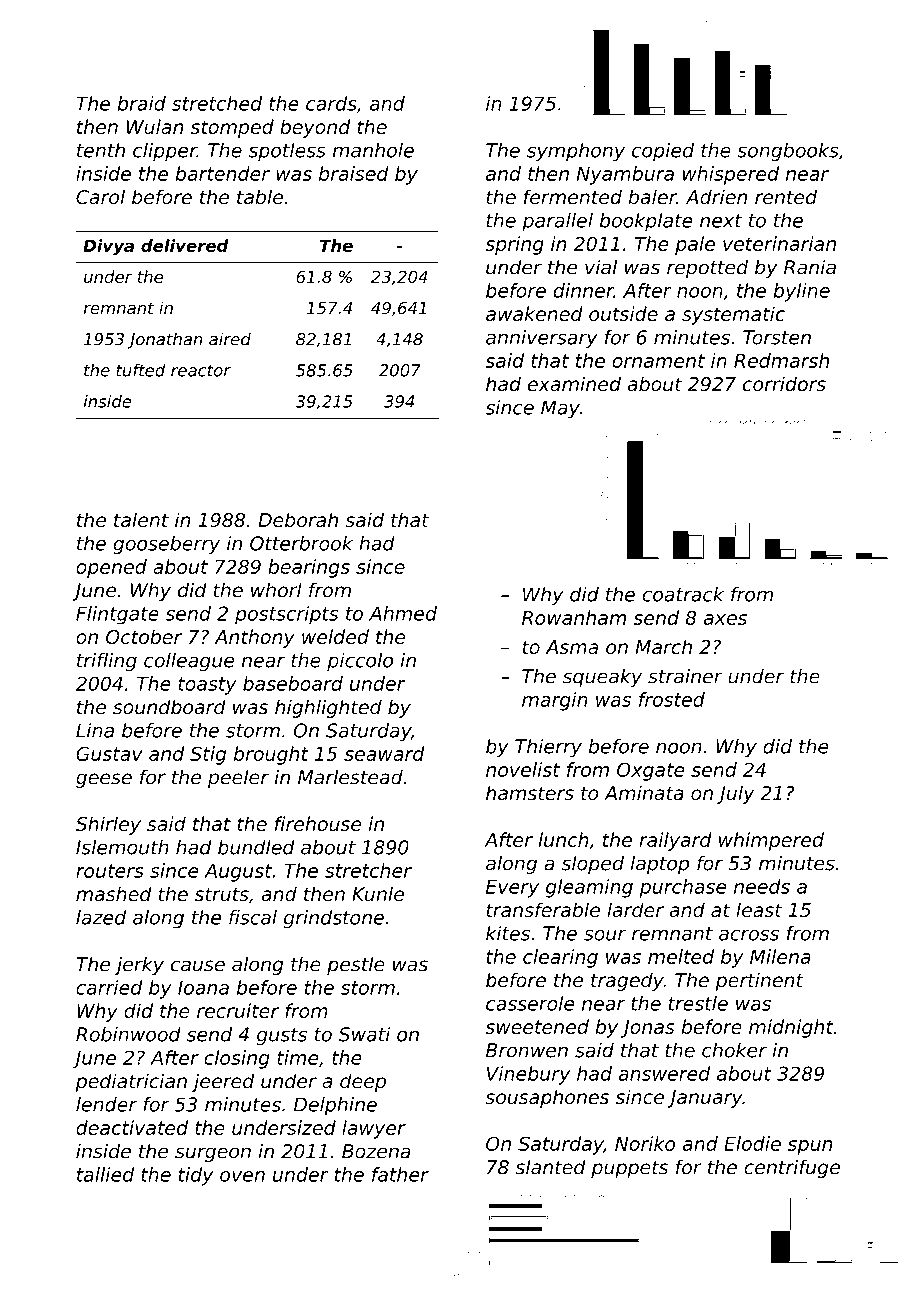 The image size is (924, 1314). What do you see at coordinates (786, 197) in the page?
I see `rented` at bounding box center [786, 197].
